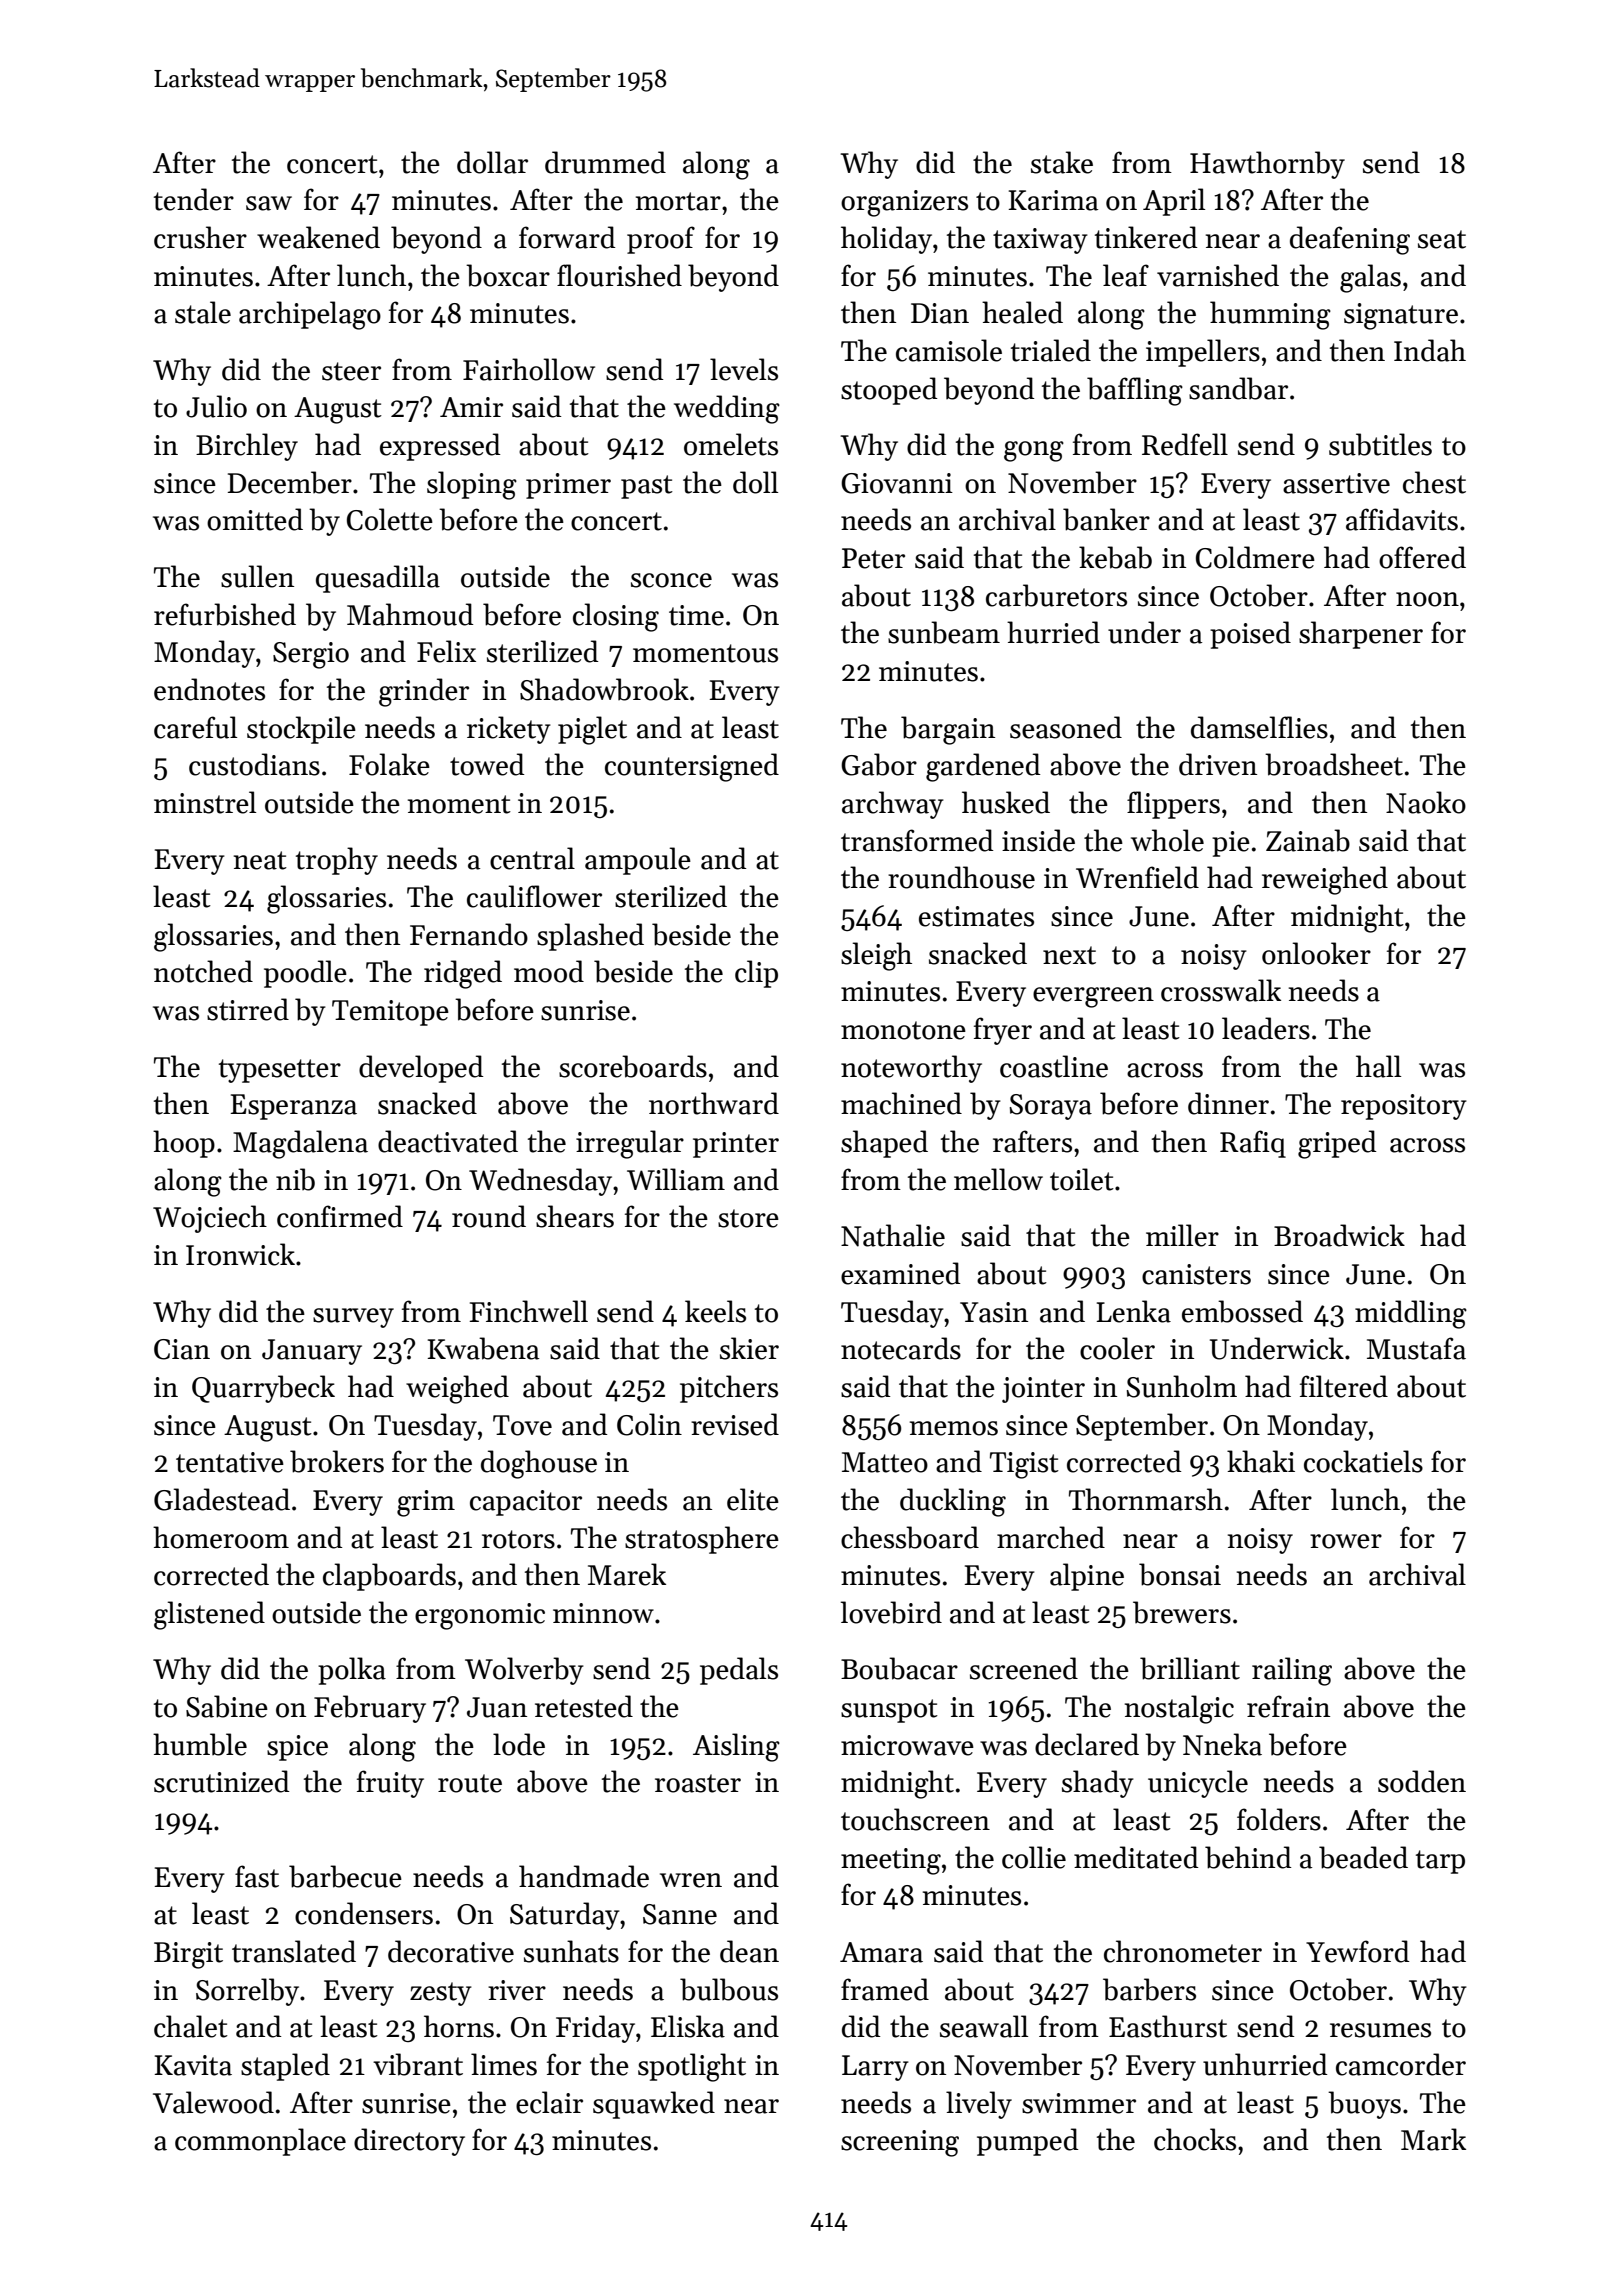  What do you see at coordinates (619, 275) in the screenshot?
I see `flourished` at bounding box center [619, 275].
